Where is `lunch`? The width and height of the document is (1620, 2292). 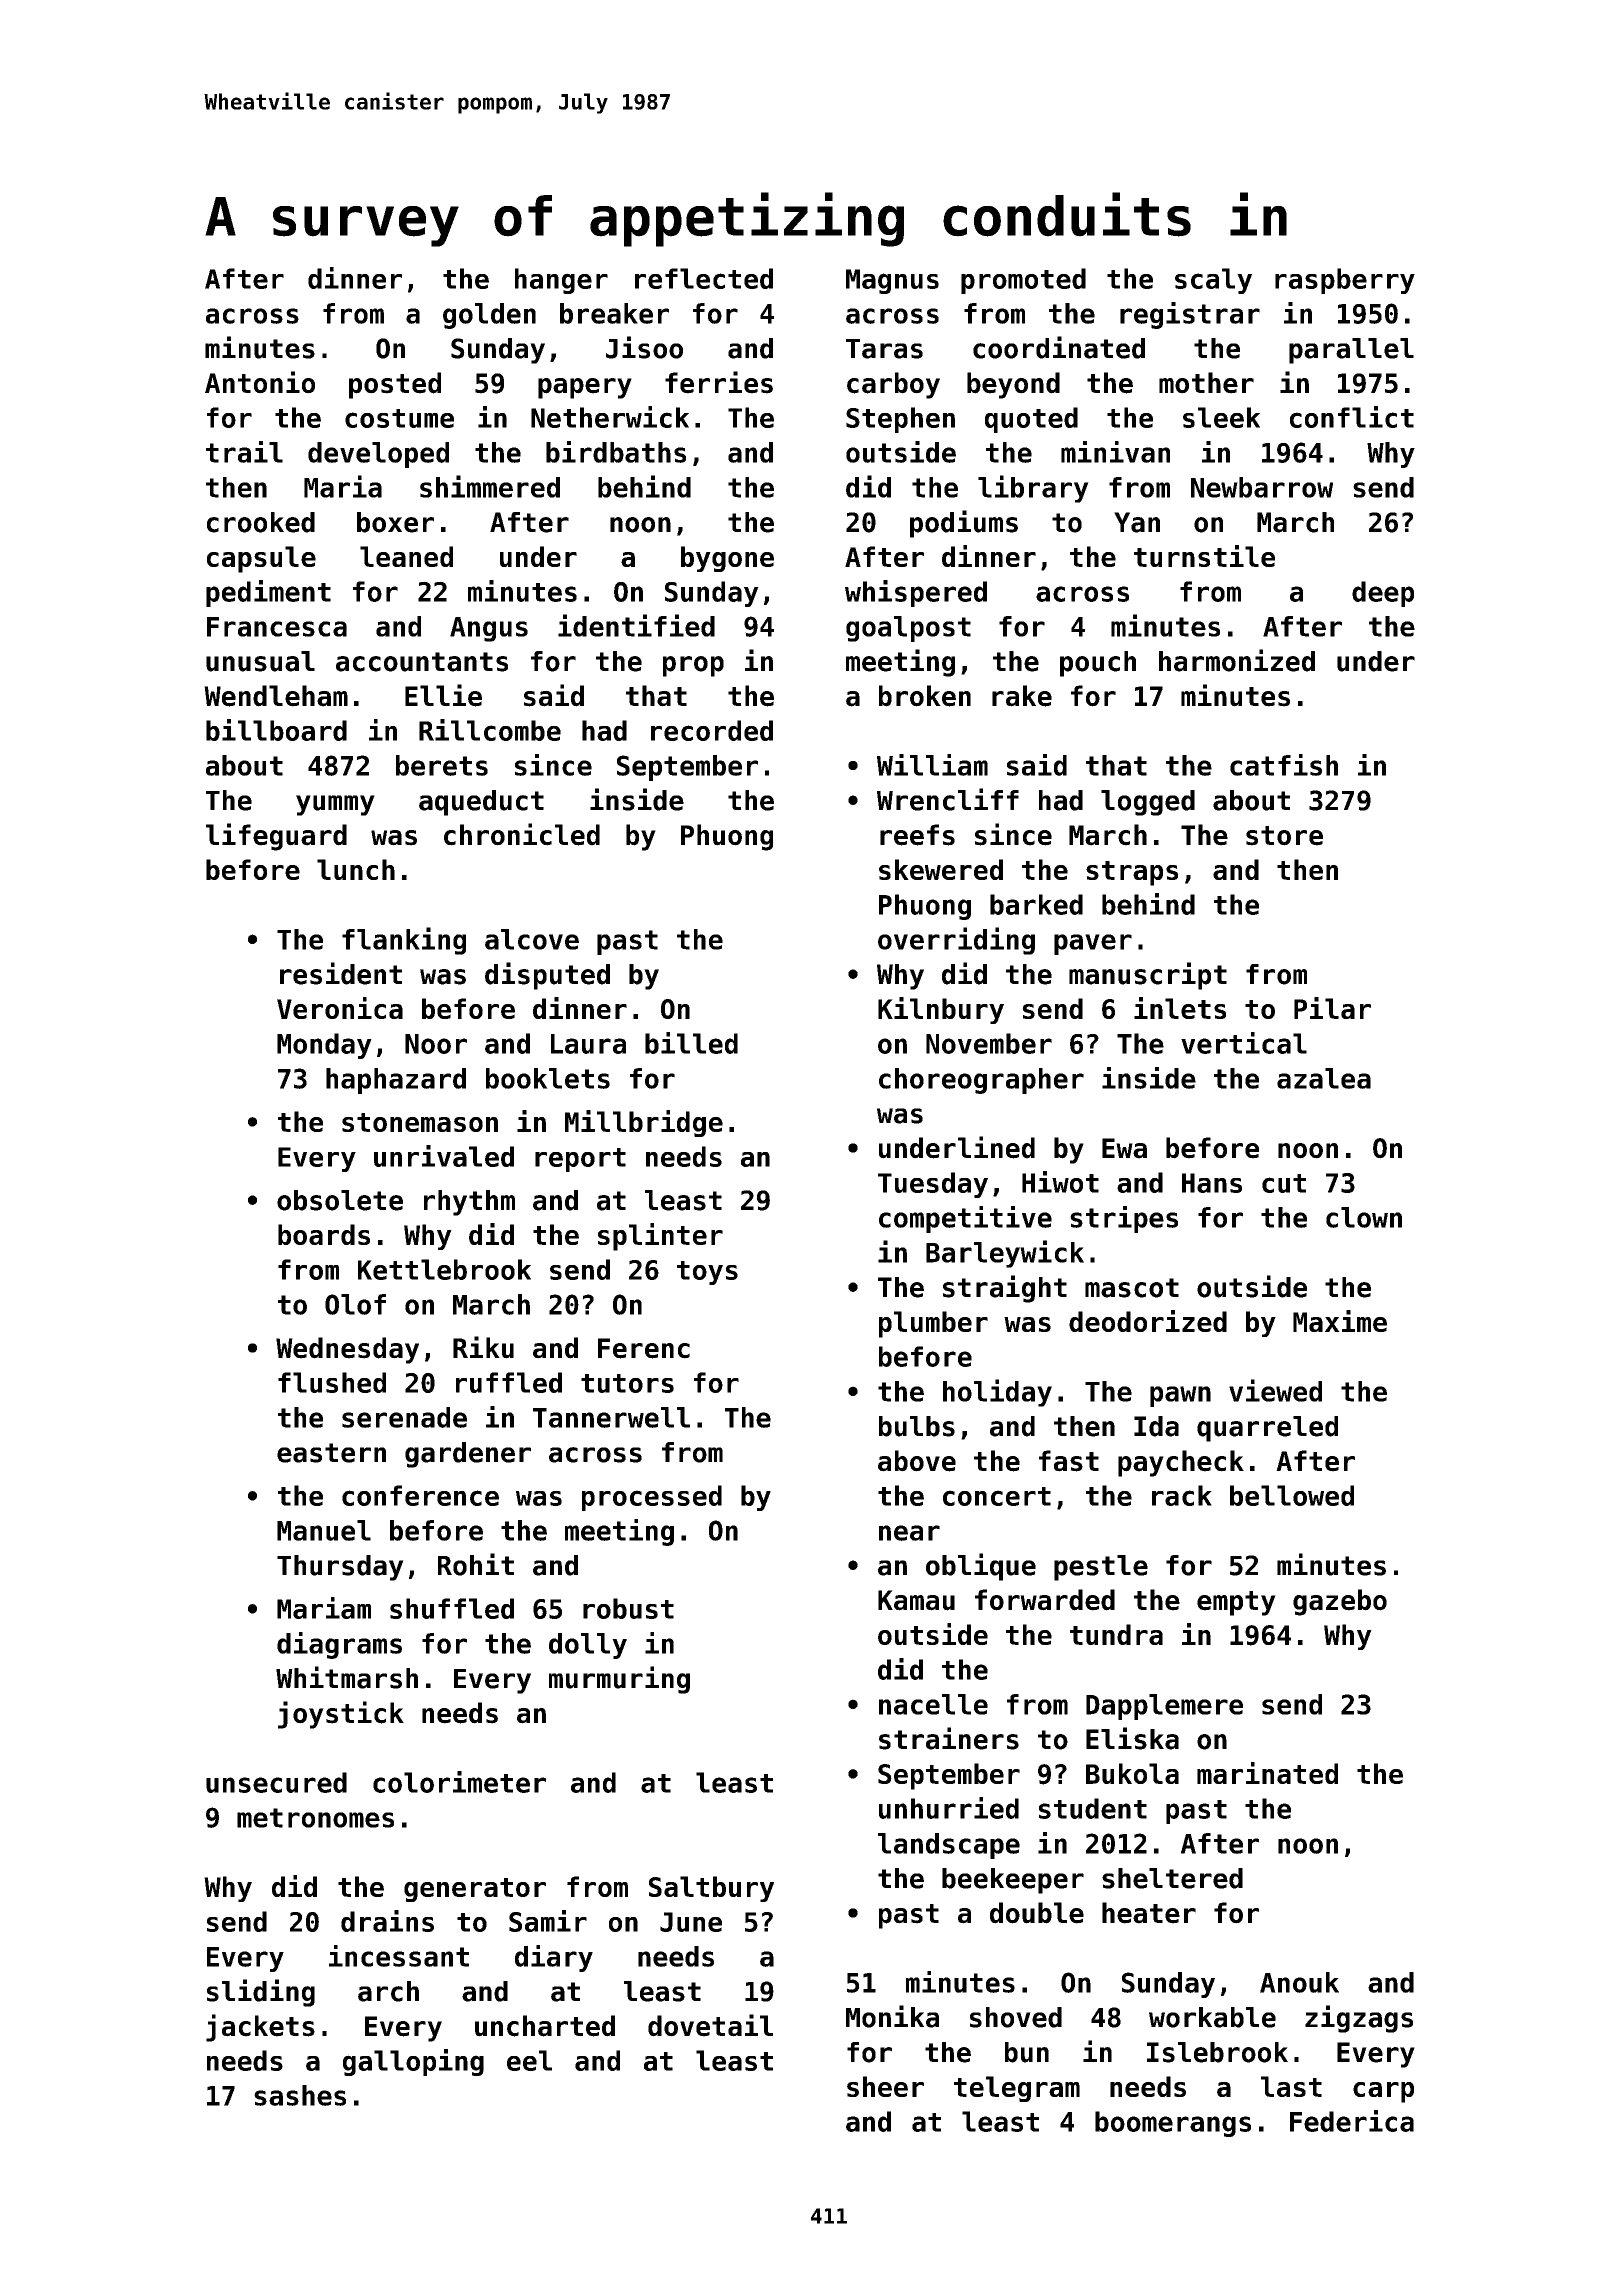 lunch is located at coordinates (356, 869).
